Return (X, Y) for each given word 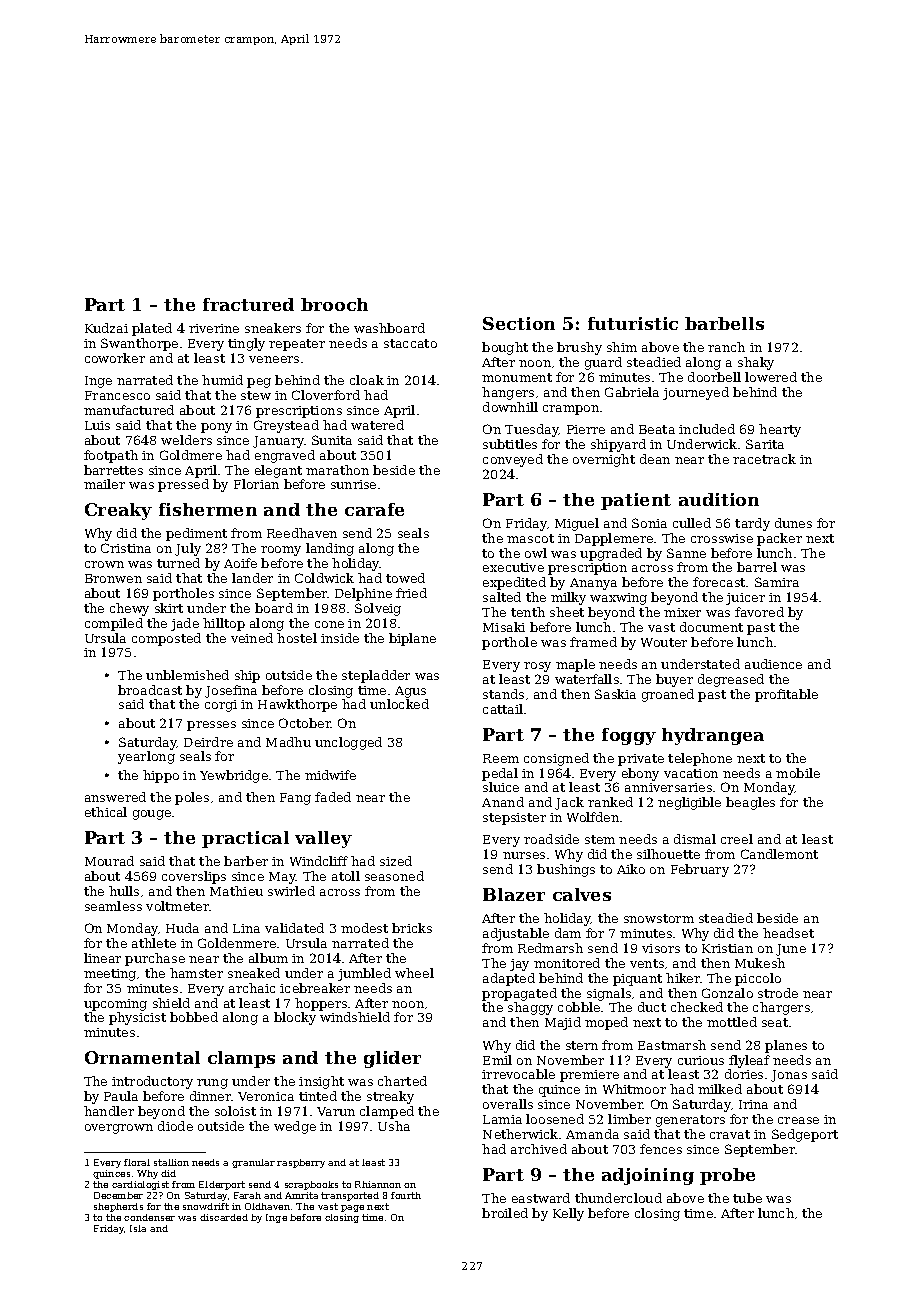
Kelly (568, 1214)
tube (747, 1198)
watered (377, 425)
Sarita (765, 444)
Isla (138, 1228)
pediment (196, 534)
